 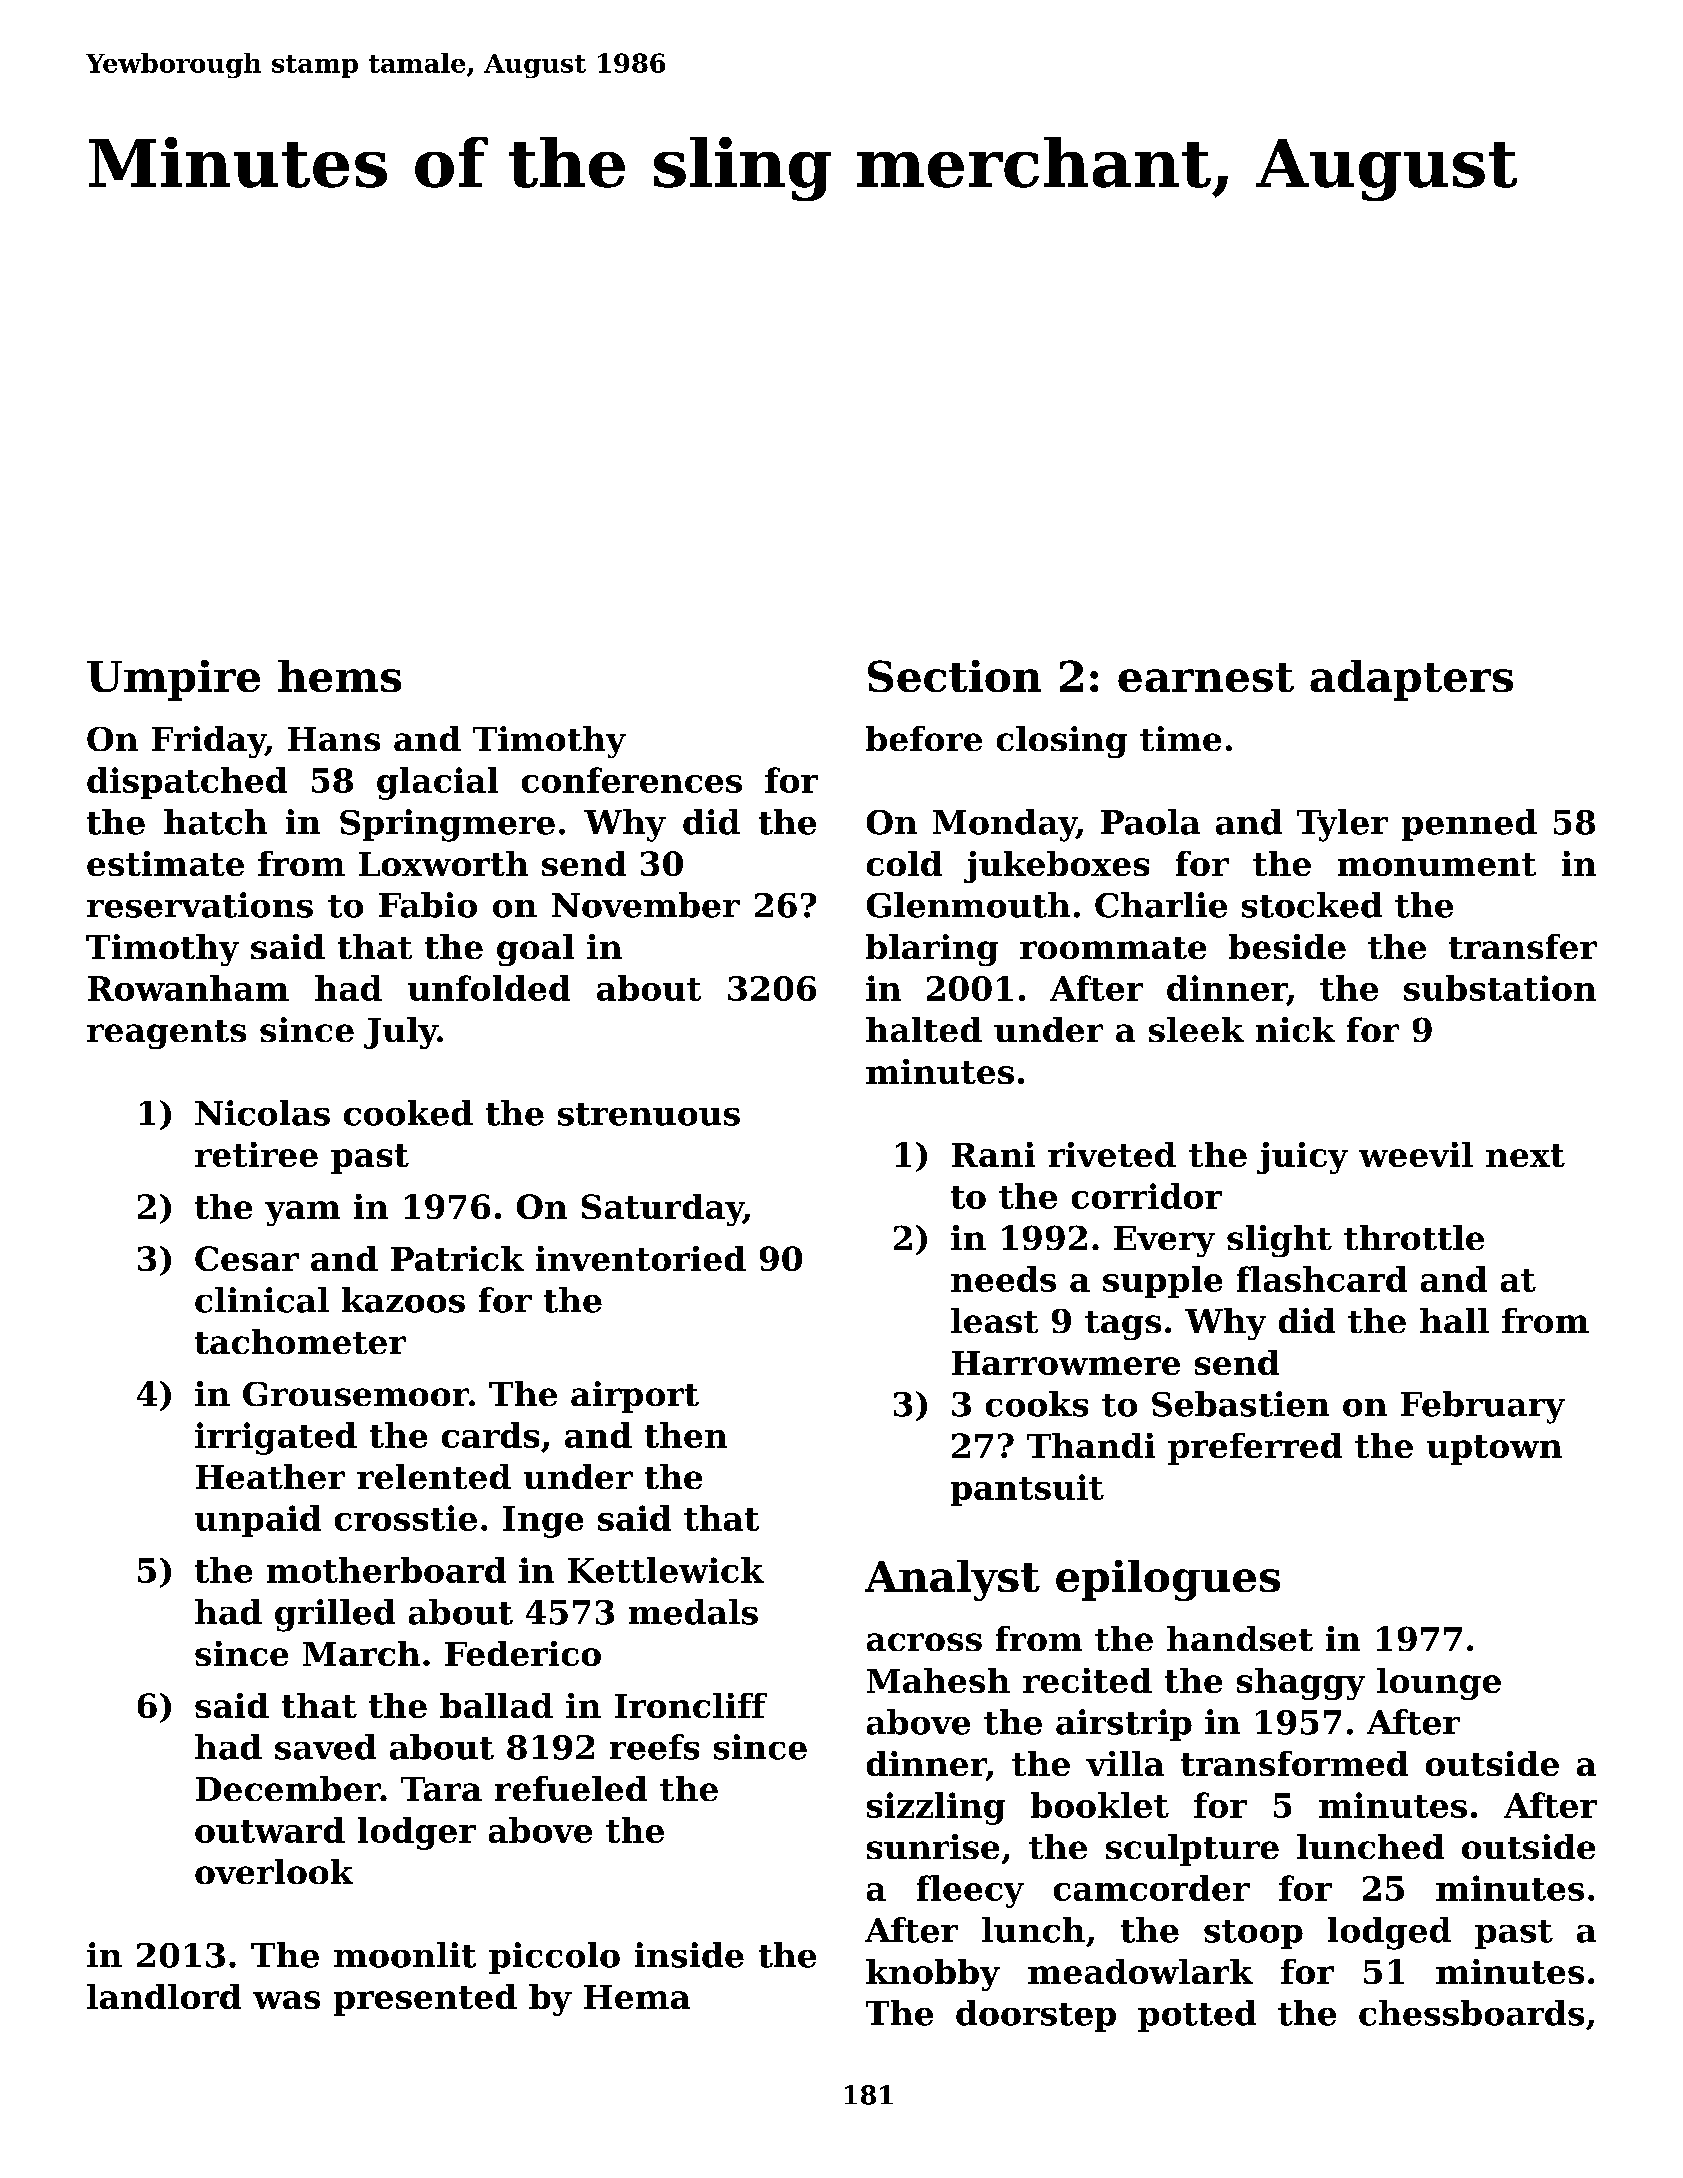 What do you see at coordinates (1414, 1237) in the screenshot?
I see `throttle` at bounding box center [1414, 1237].
